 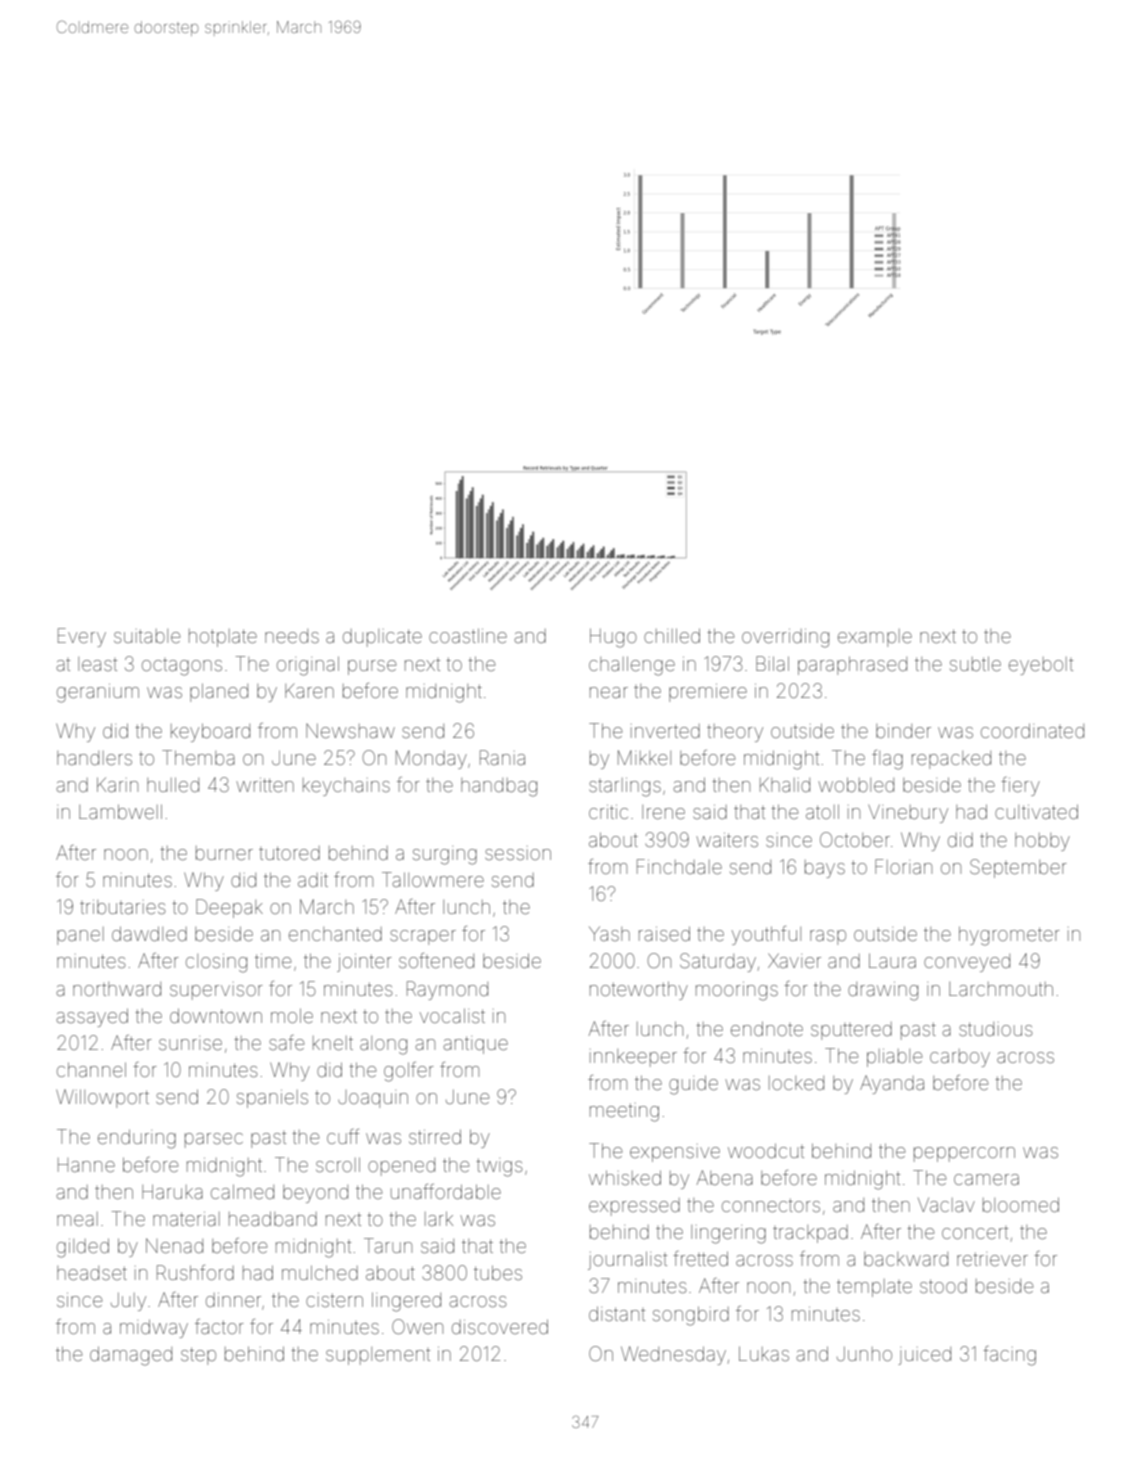 I want to click on Nenad, so click(x=174, y=1245).
